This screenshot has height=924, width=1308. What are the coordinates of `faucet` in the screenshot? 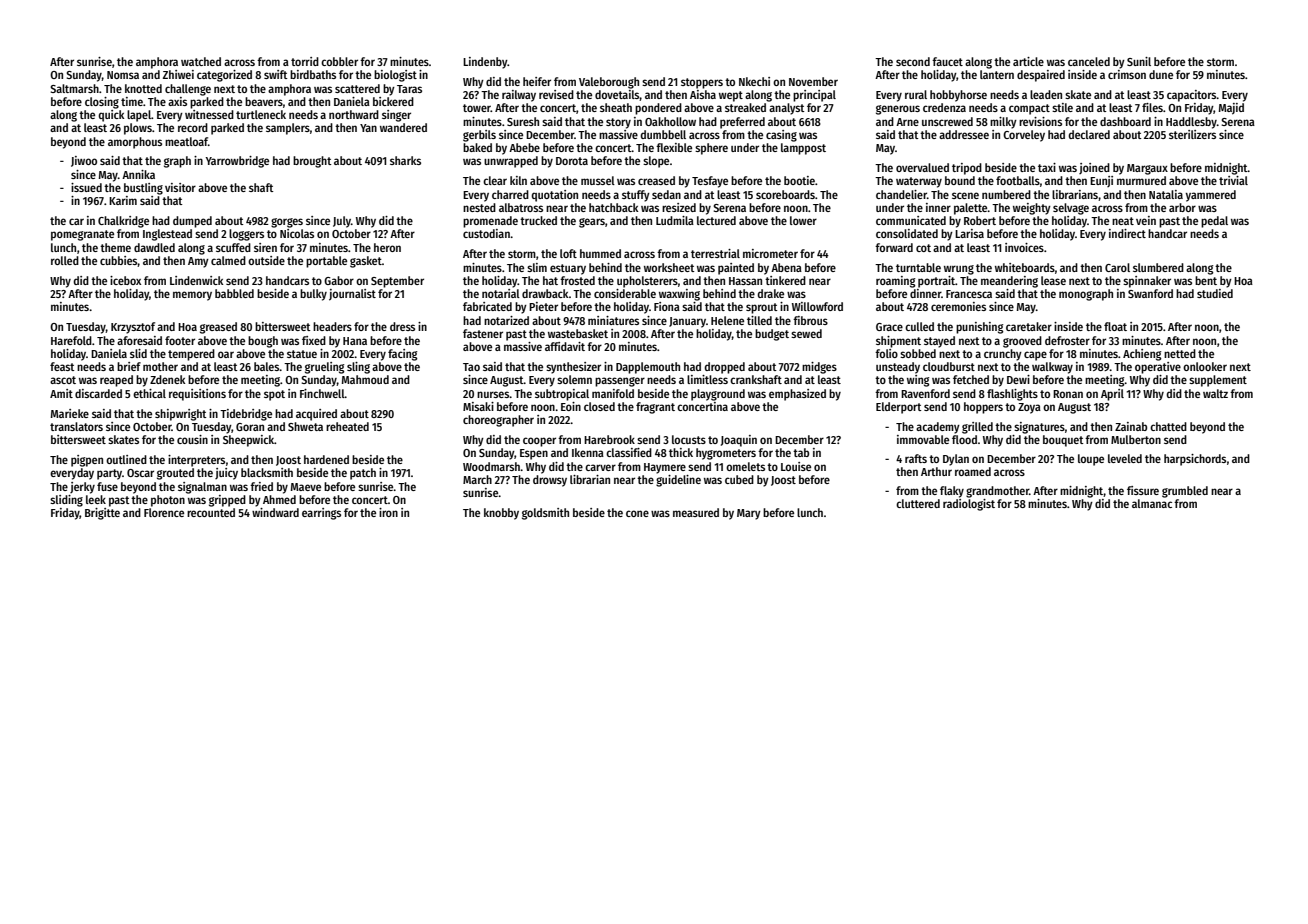 It's located at (947, 61).
